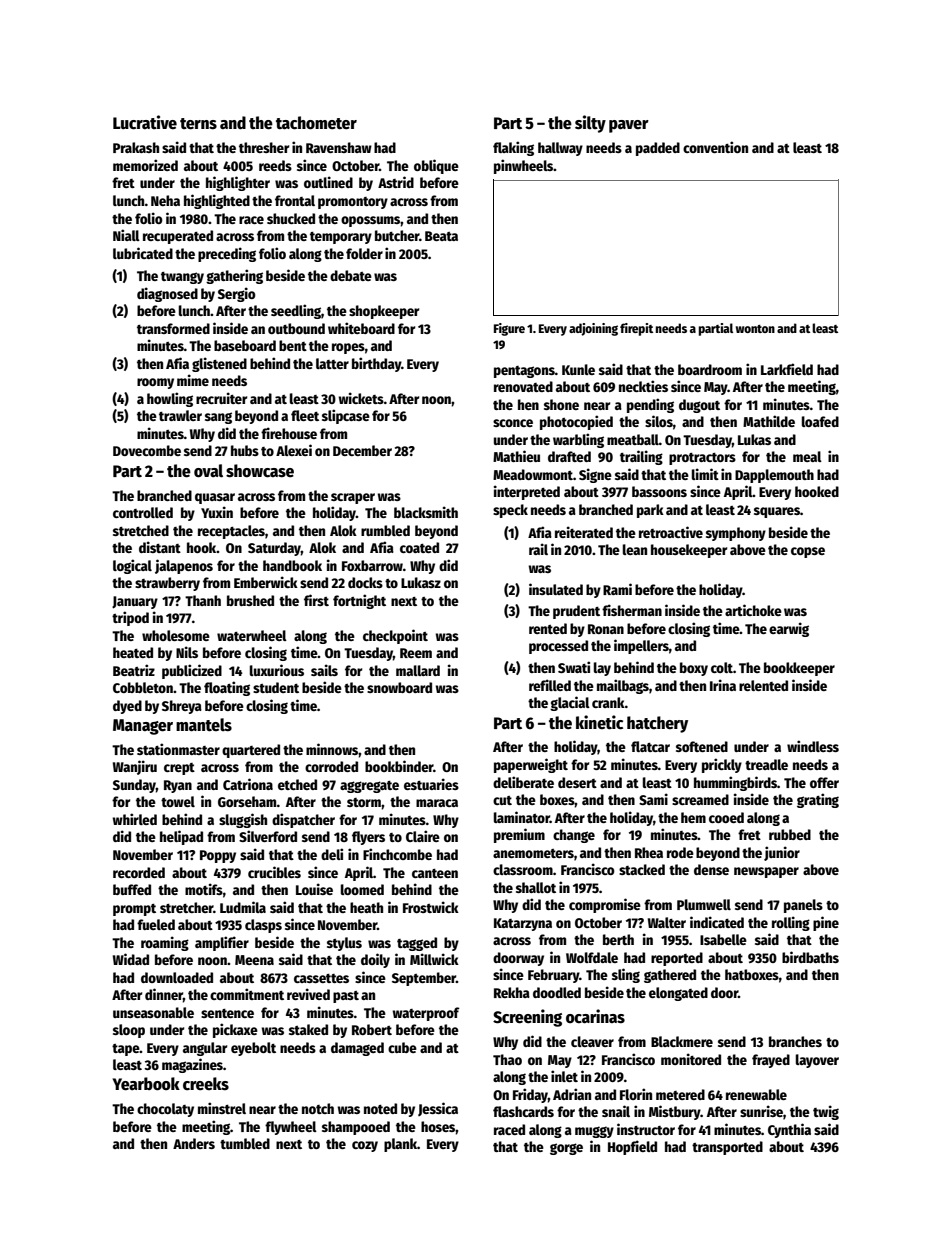 This screenshot has width=952, height=1233. What do you see at coordinates (145, 122) in the screenshot?
I see `Lucrative` at bounding box center [145, 122].
